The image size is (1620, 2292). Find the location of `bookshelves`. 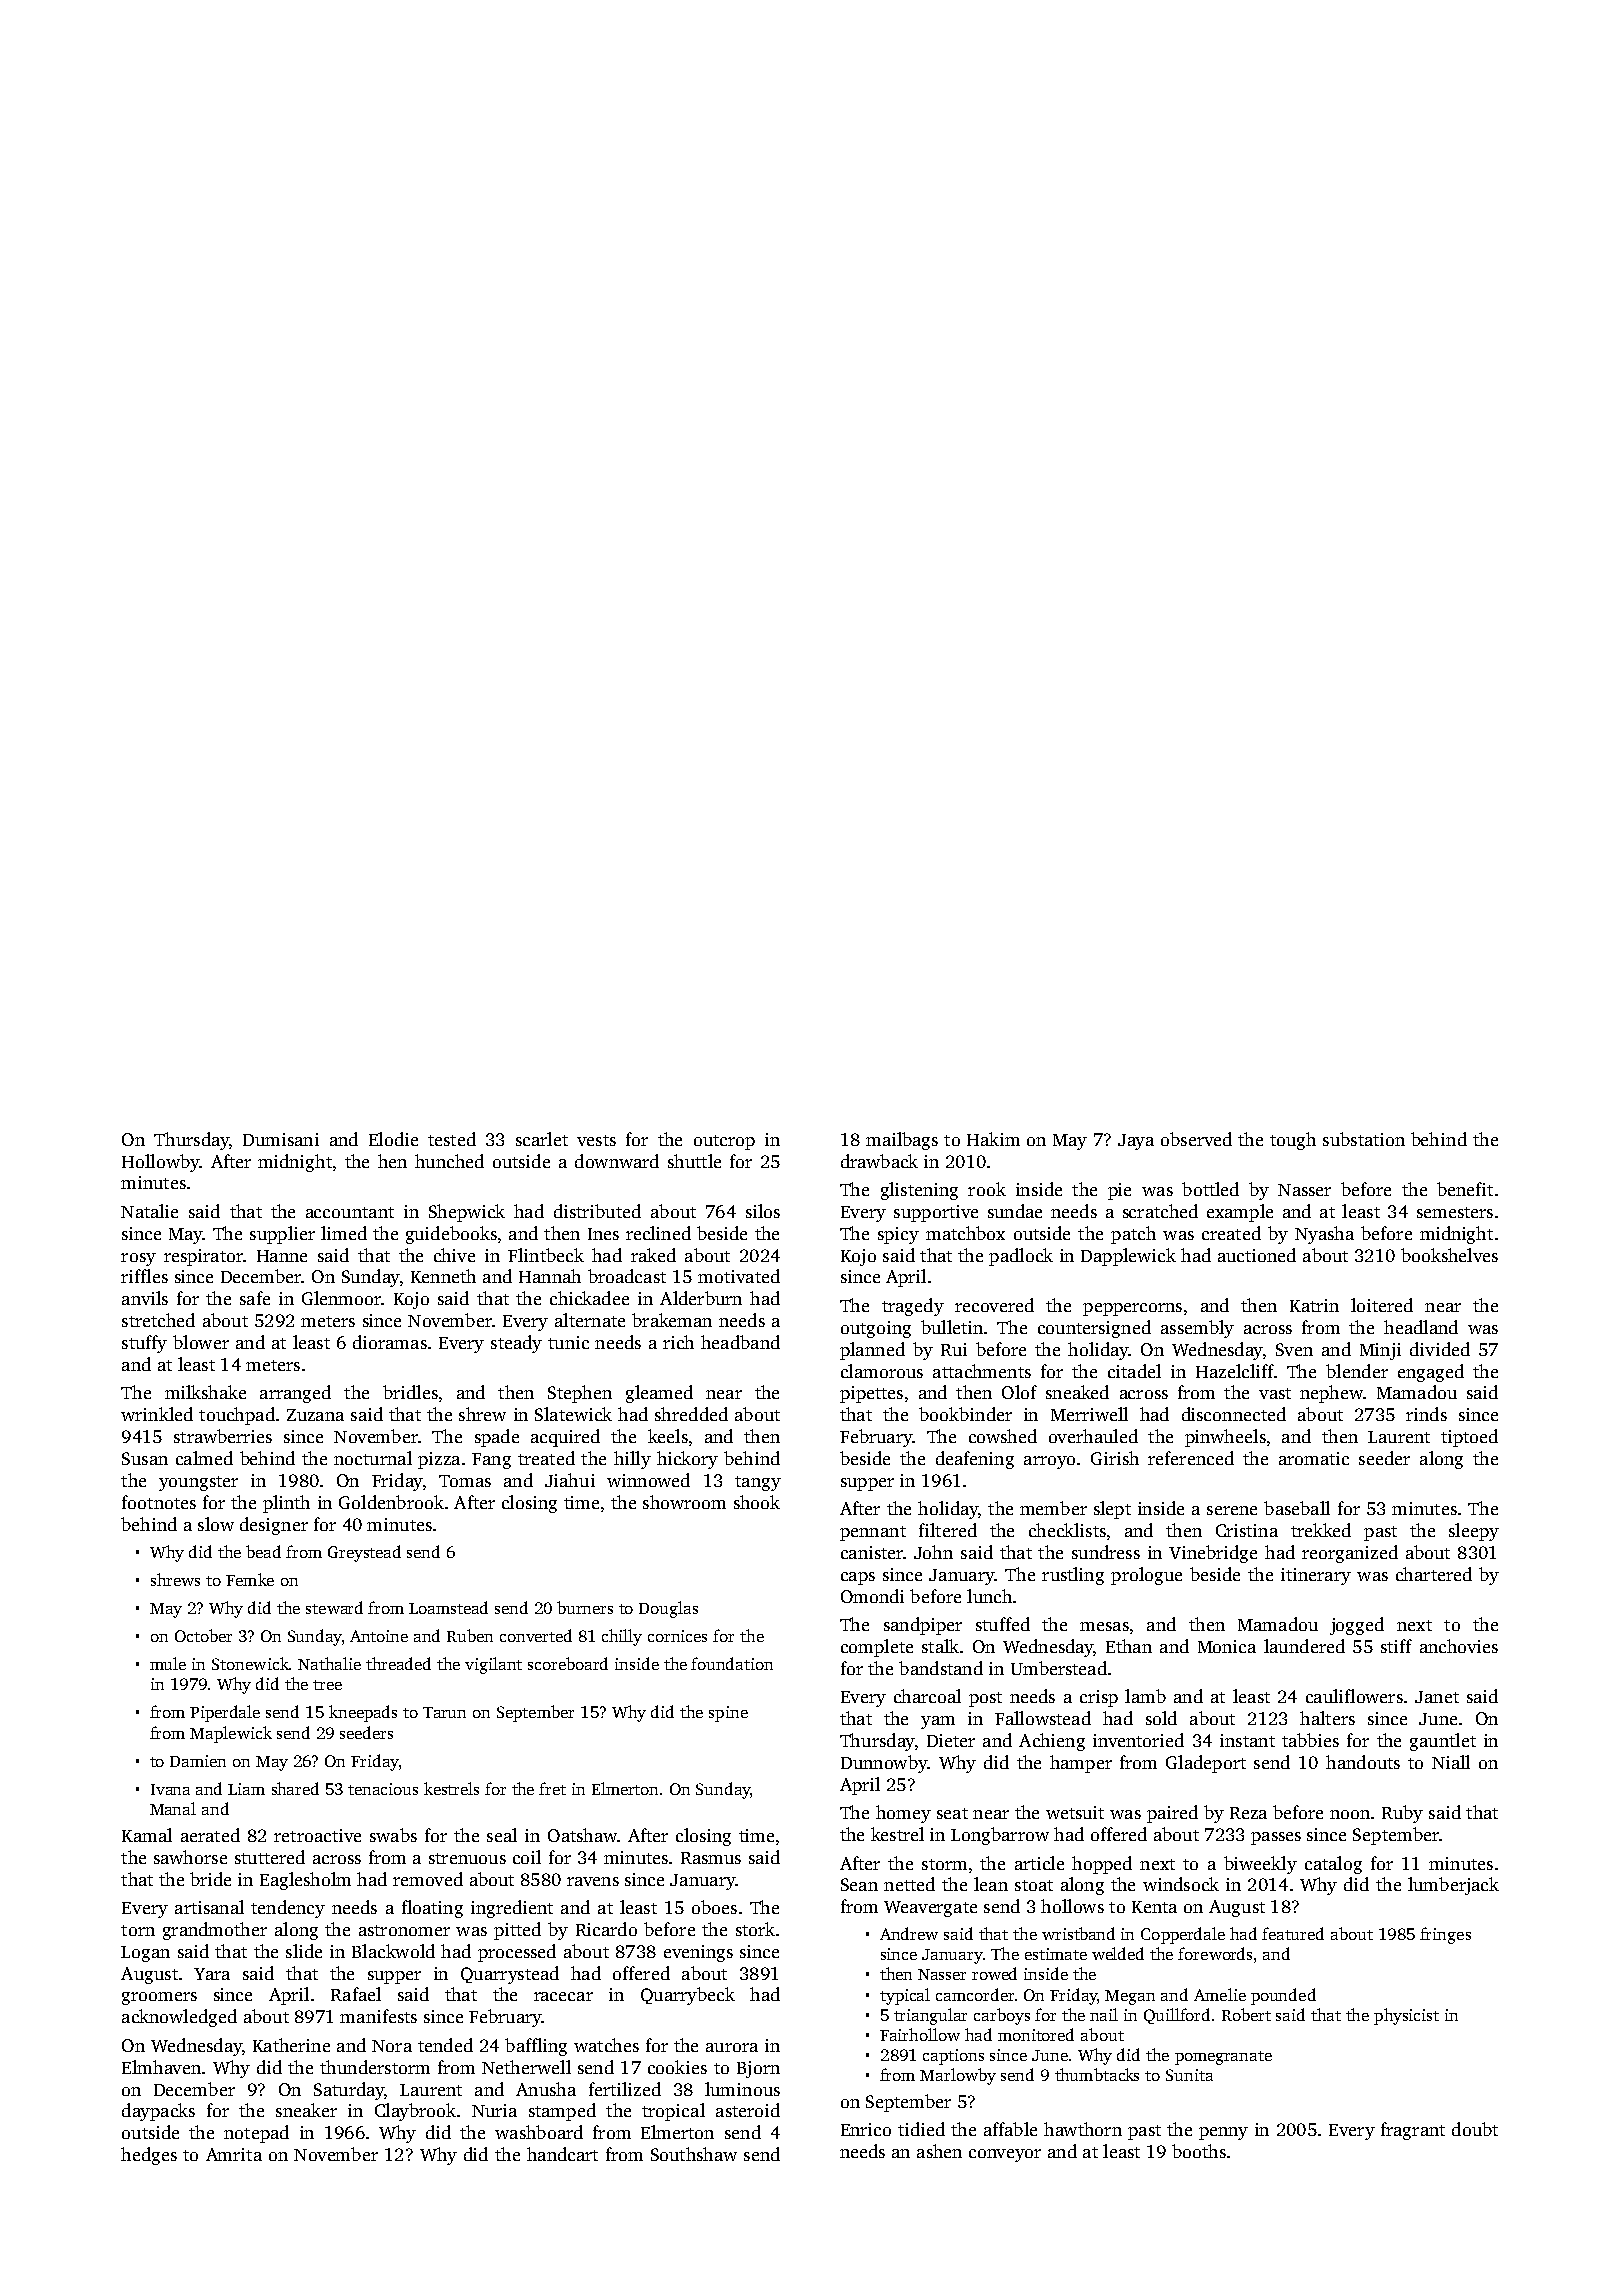

bookshelves is located at coordinates (1449, 1255).
